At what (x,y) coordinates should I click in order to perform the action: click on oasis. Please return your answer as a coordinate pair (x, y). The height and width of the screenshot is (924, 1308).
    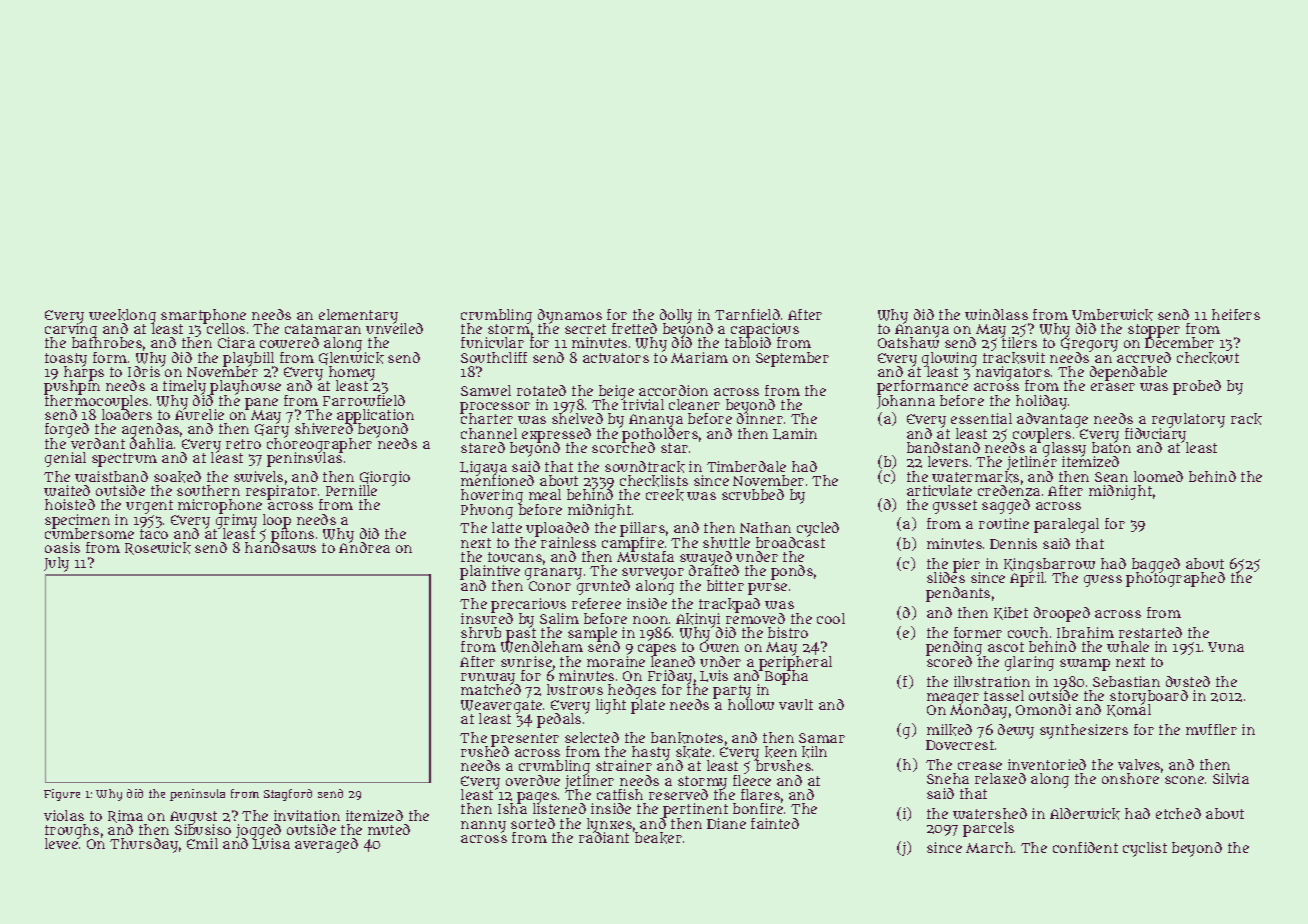
    Looking at the image, I should click on (62, 547).
